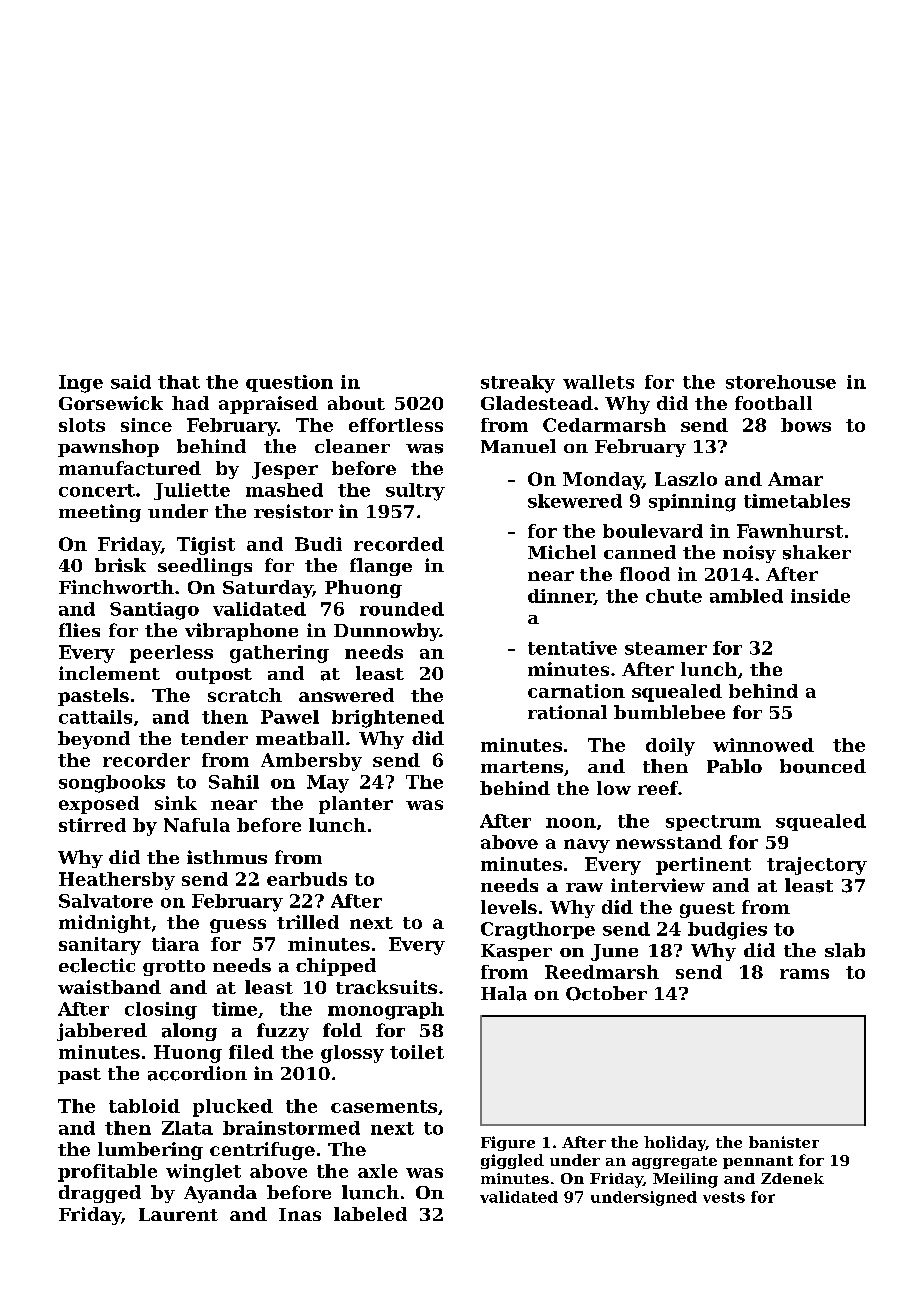 The width and height of the screenshot is (924, 1311). I want to click on storehouse, so click(781, 382).
